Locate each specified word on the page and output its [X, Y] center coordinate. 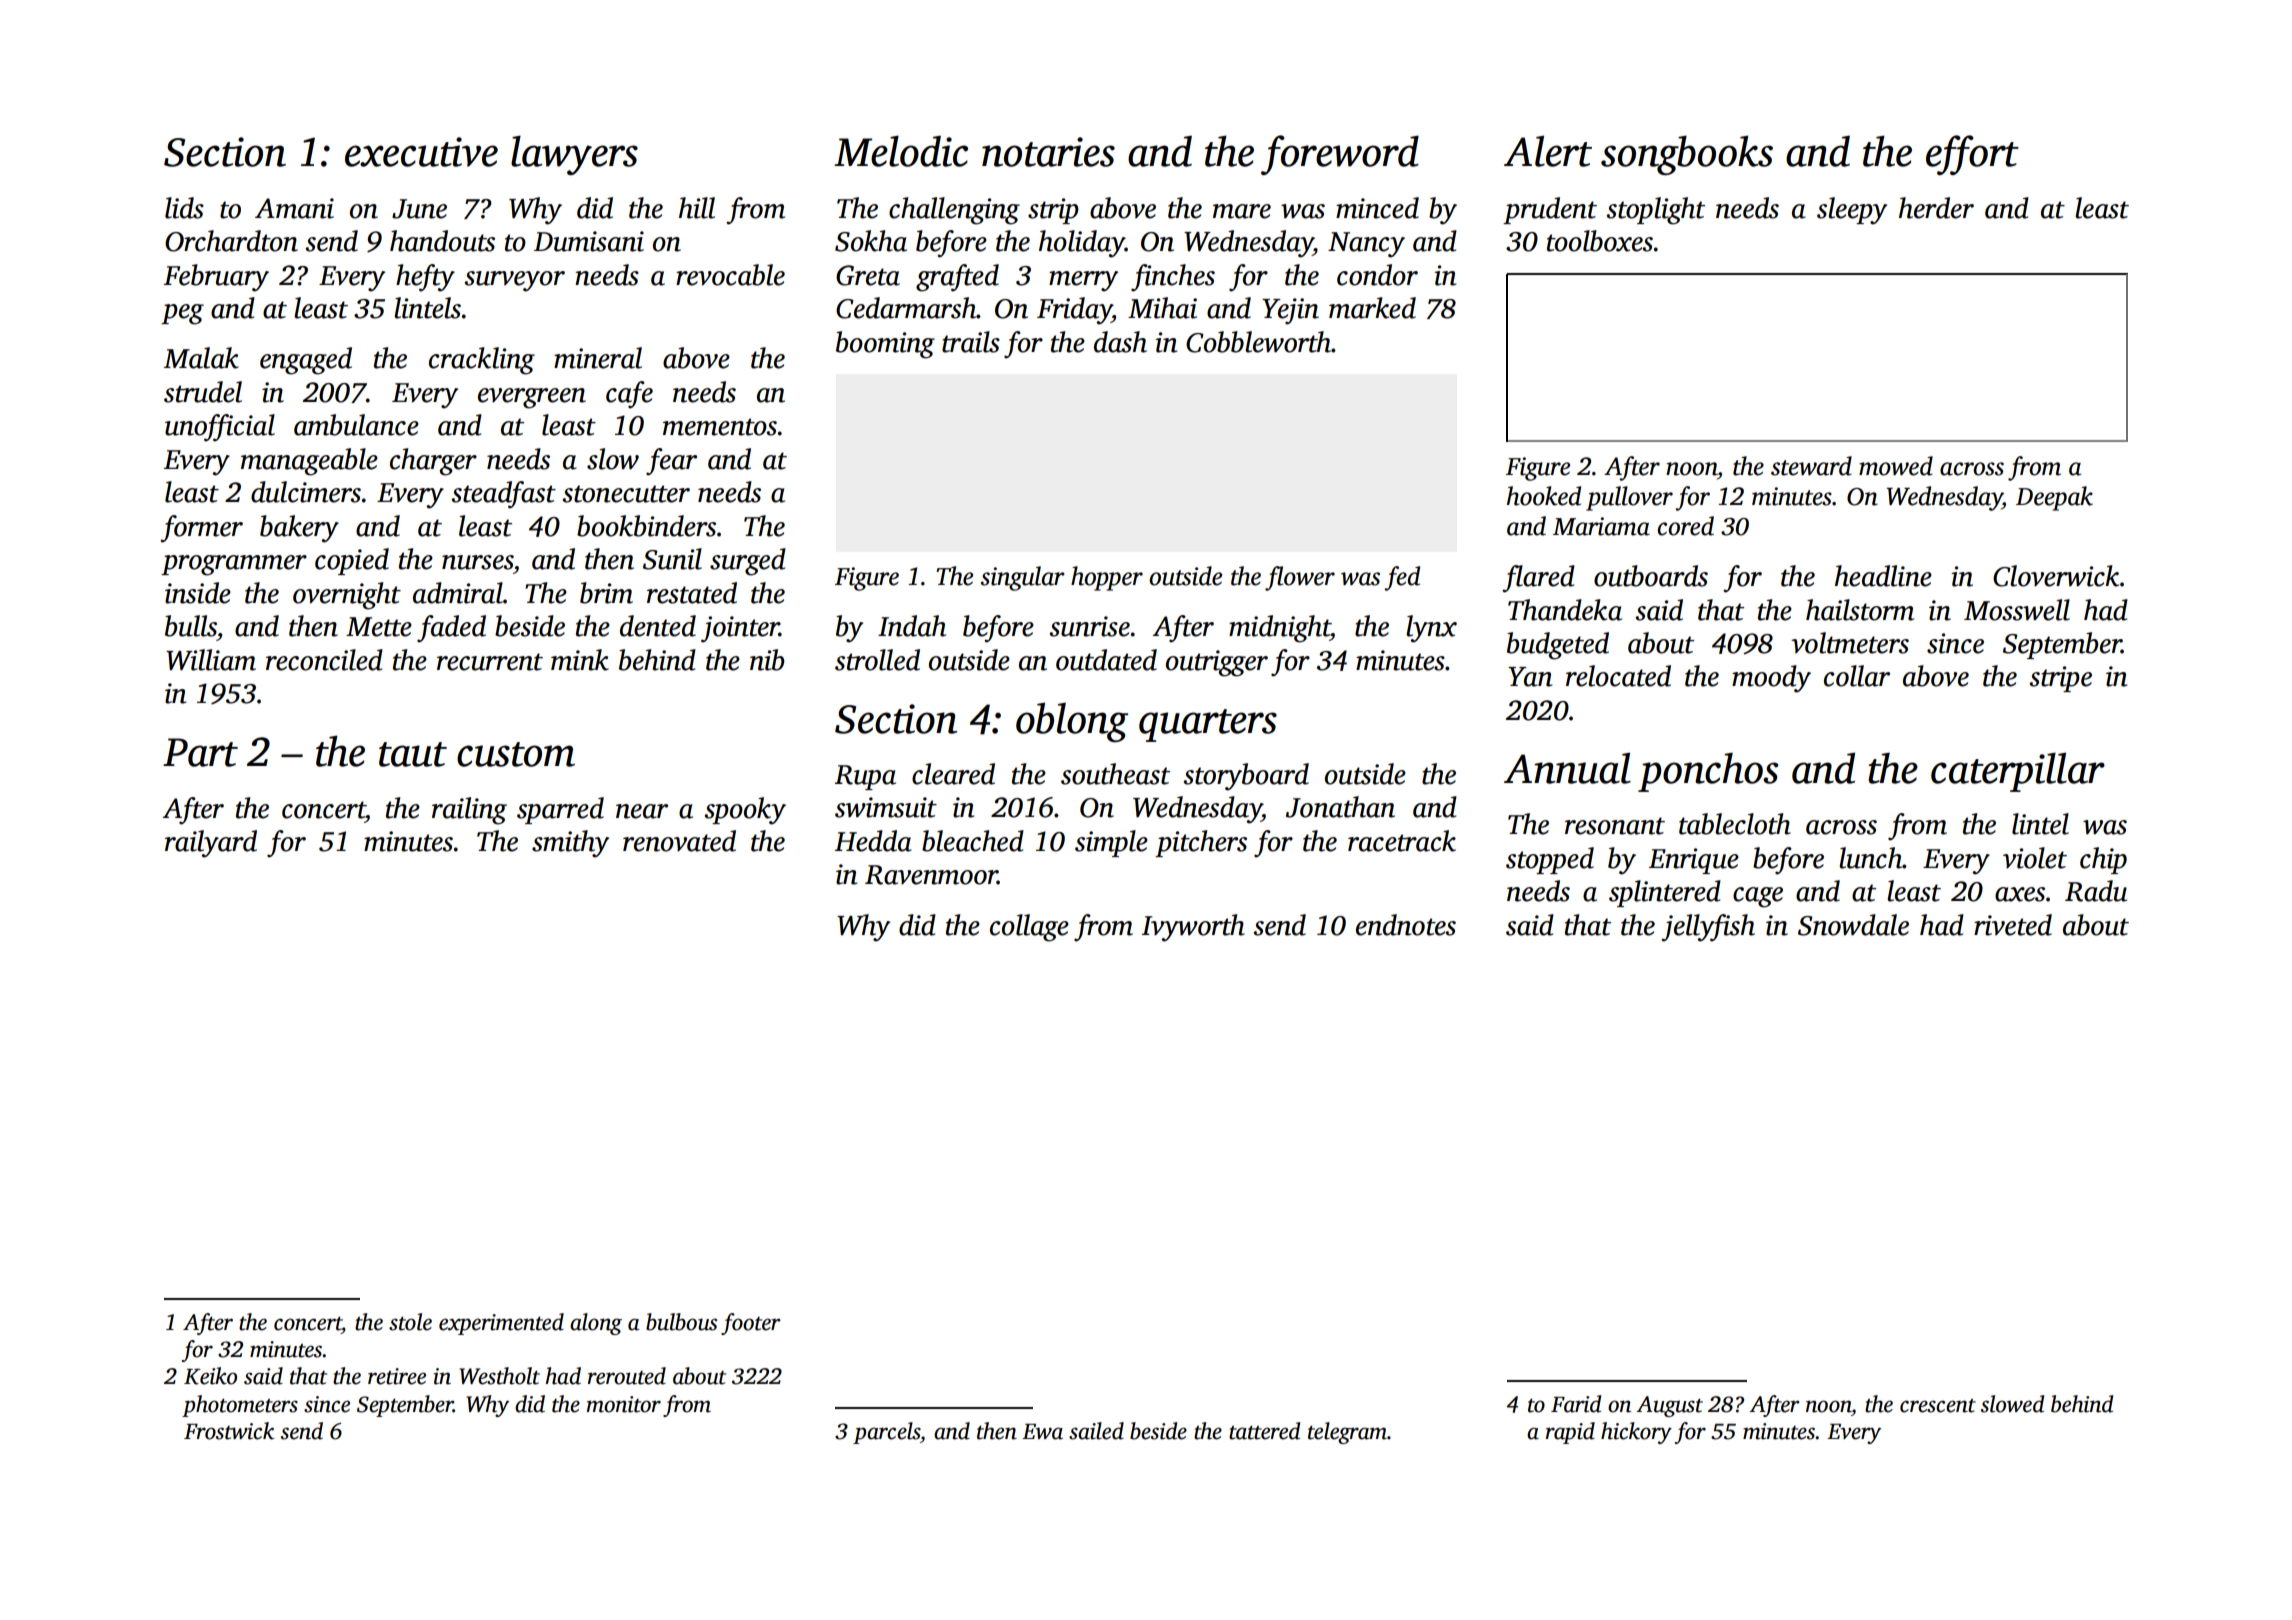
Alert [1548, 151]
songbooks [1687, 155]
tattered [1264, 1431]
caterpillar [2018, 772]
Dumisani [589, 241]
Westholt [499, 1376]
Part [200, 752]
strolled [877, 660]
